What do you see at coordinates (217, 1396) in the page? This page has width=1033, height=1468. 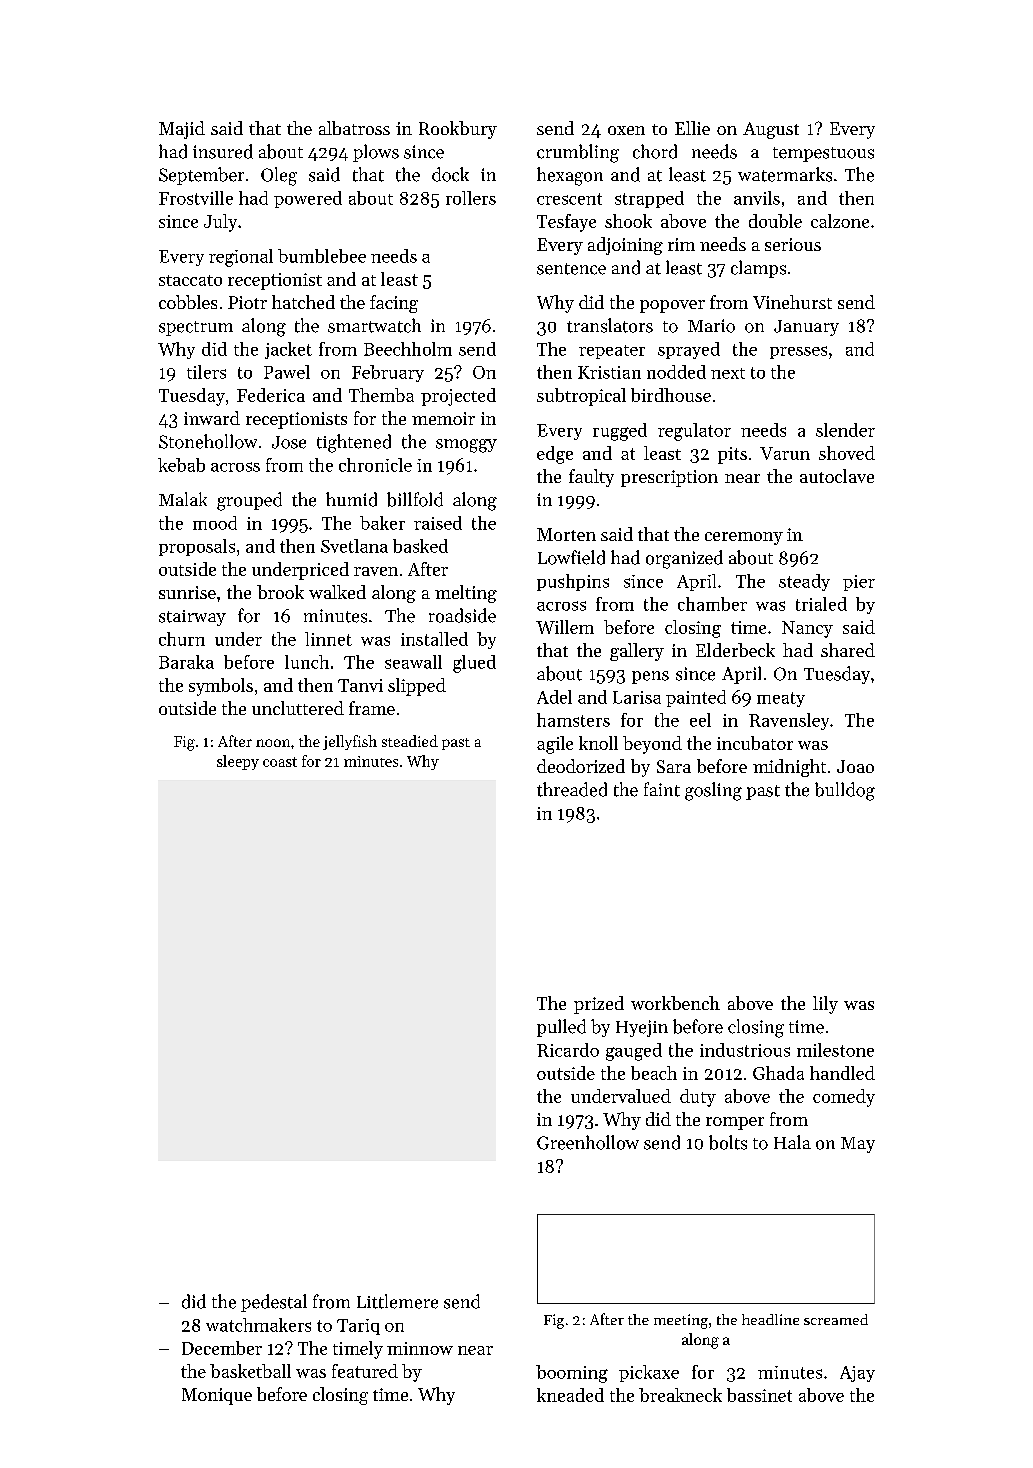 I see `Monique` at bounding box center [217, 1396].
